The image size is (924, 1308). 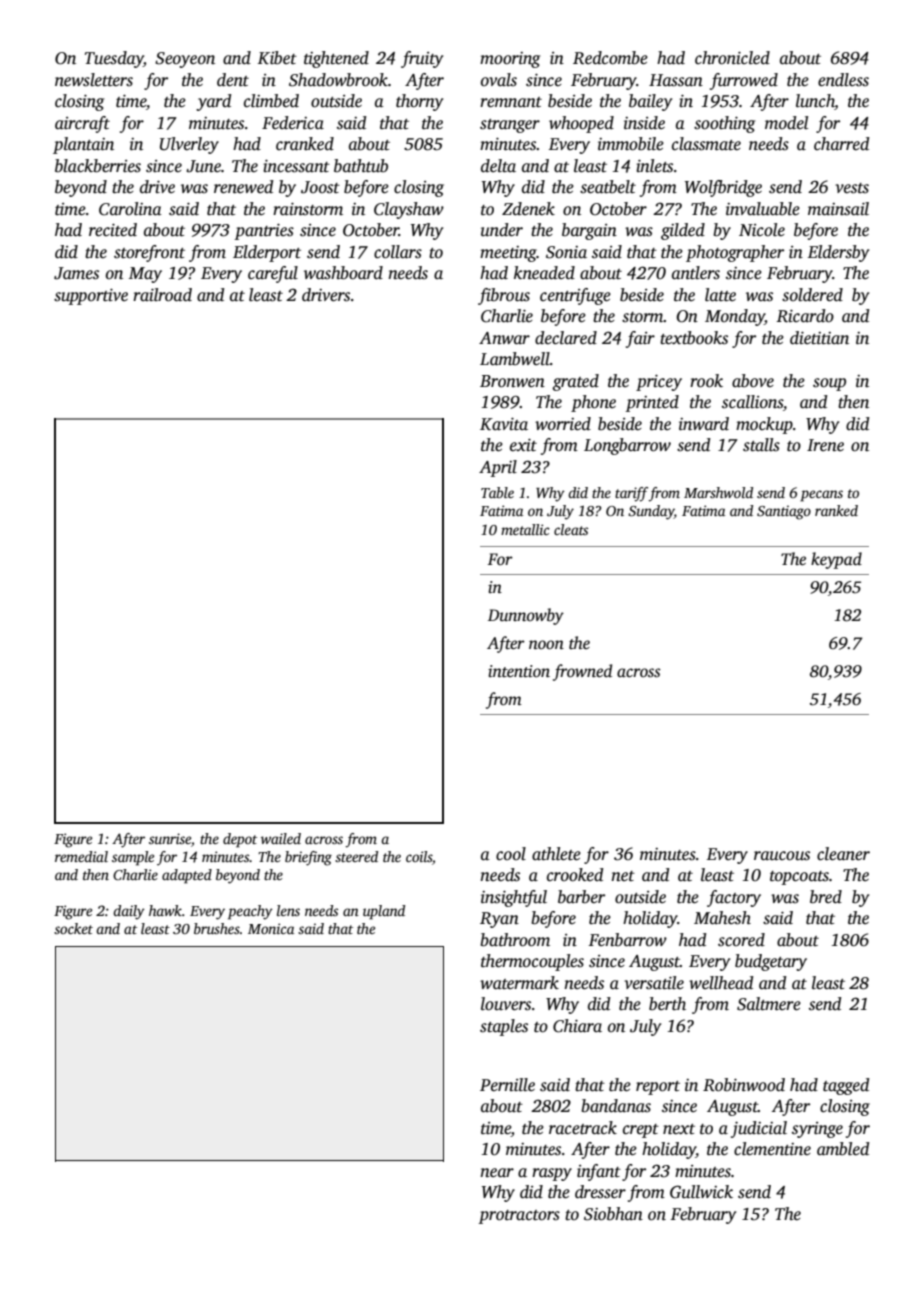 I want to click on seatbelt, so click(x=608, y=187).
